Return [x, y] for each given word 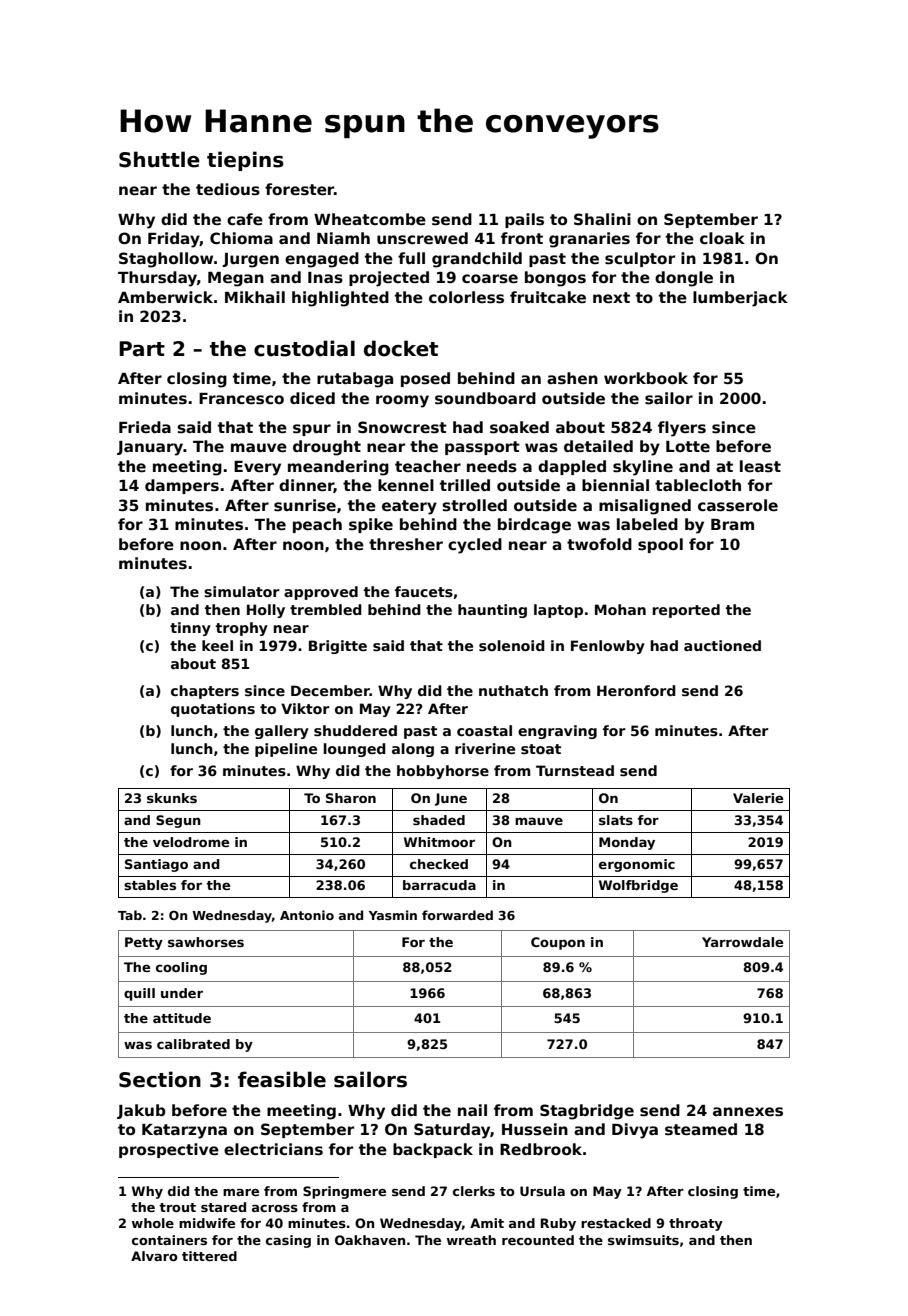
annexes [748, 1111]
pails [524, 220]
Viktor [305, 708]
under [182, 993]
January [150, 448]
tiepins [245, 161]
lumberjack [740, 299]
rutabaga [355, 380]
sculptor [640, 259]
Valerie [758, 798]
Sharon [351, 798]
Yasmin [393, 915]
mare [241, 1192]
